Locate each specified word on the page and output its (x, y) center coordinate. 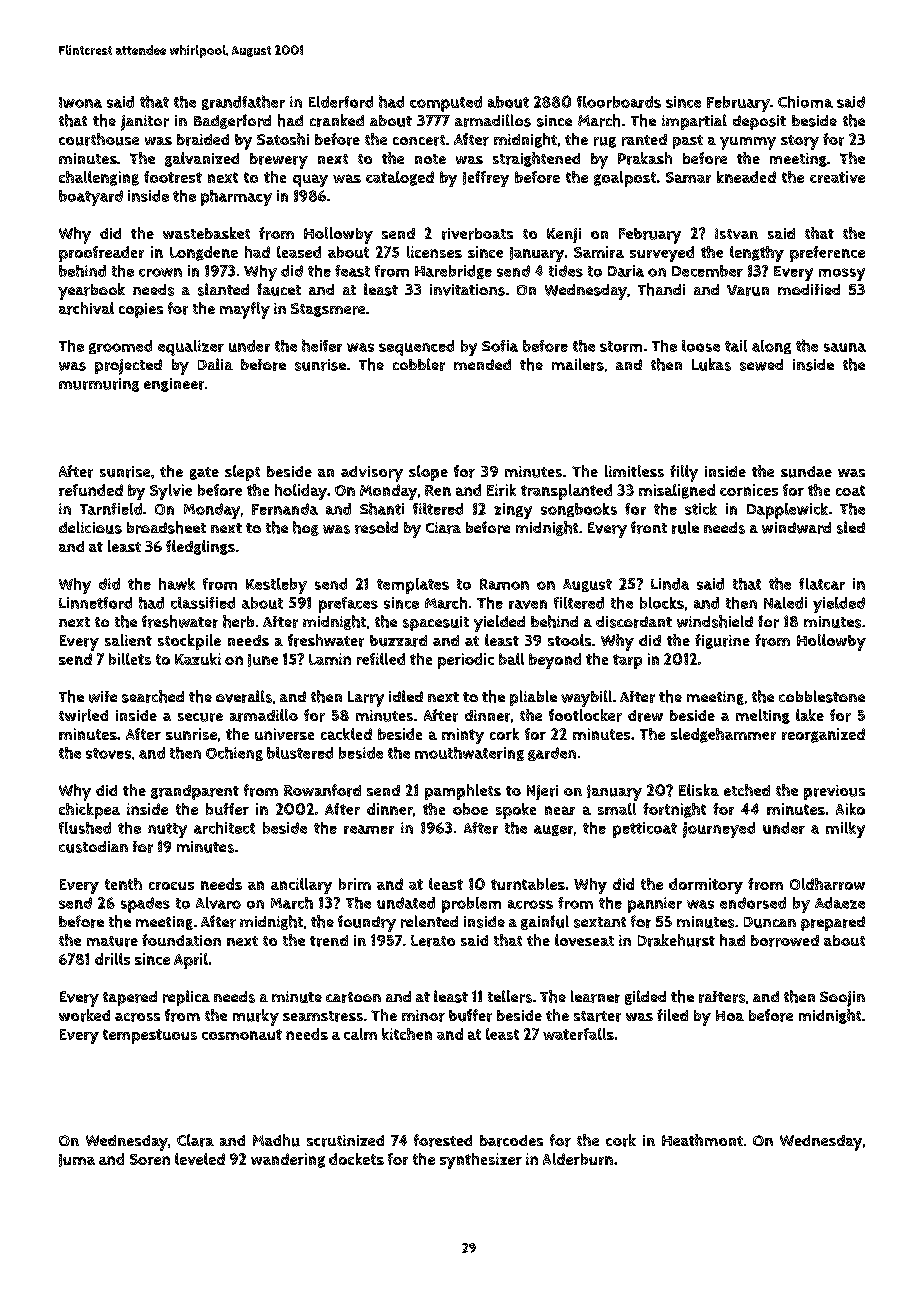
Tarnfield (111, 509)
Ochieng (234, 754)
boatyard (91, 198)
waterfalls (578, 1034)
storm (621, 346)
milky (845, 830)
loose (701, 346)
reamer (369, 829)
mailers (578, 364)
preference (827, 254)
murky (256, 1017)
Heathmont (702, 1140)
